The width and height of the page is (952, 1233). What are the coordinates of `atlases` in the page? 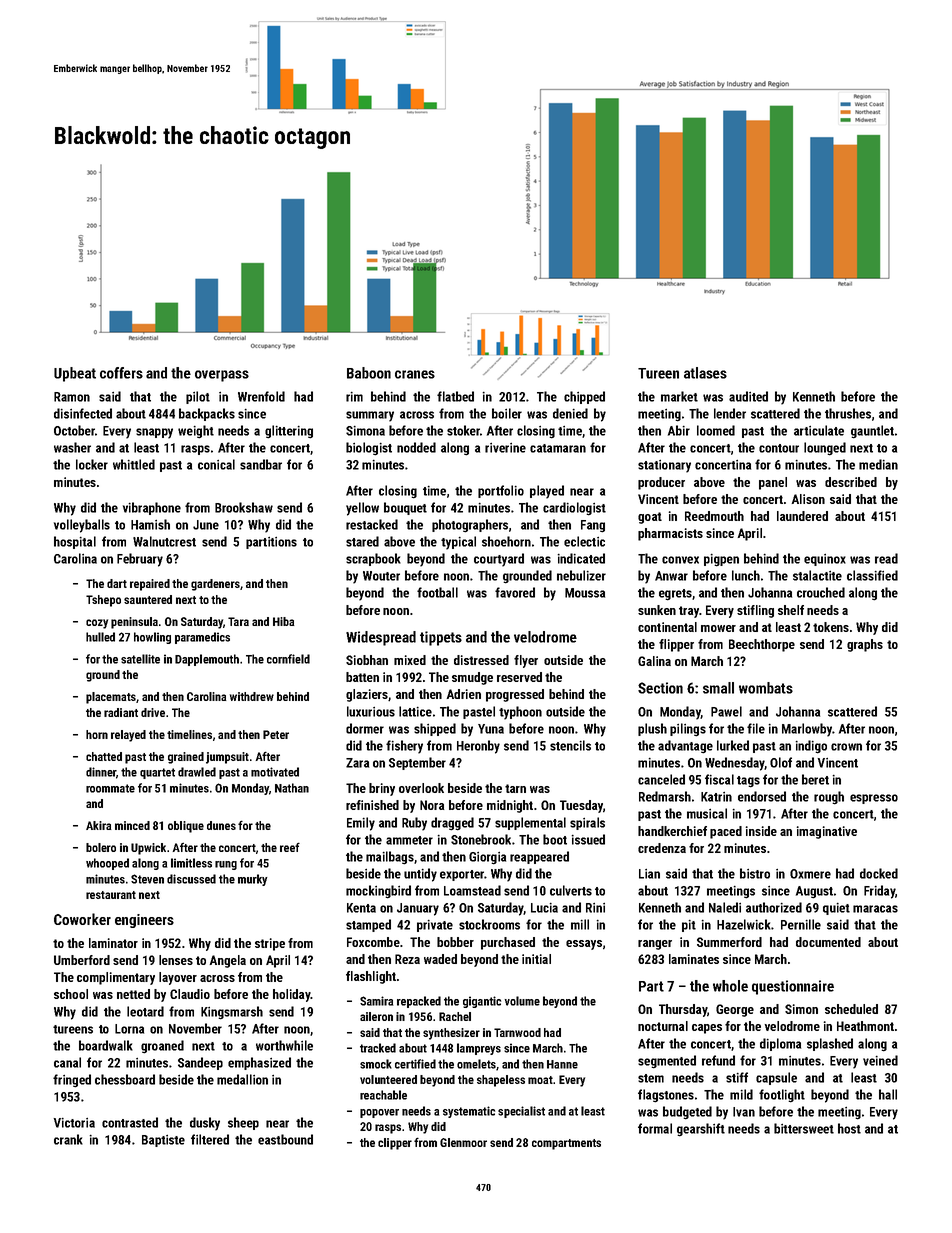 It's located at (705, 373).
